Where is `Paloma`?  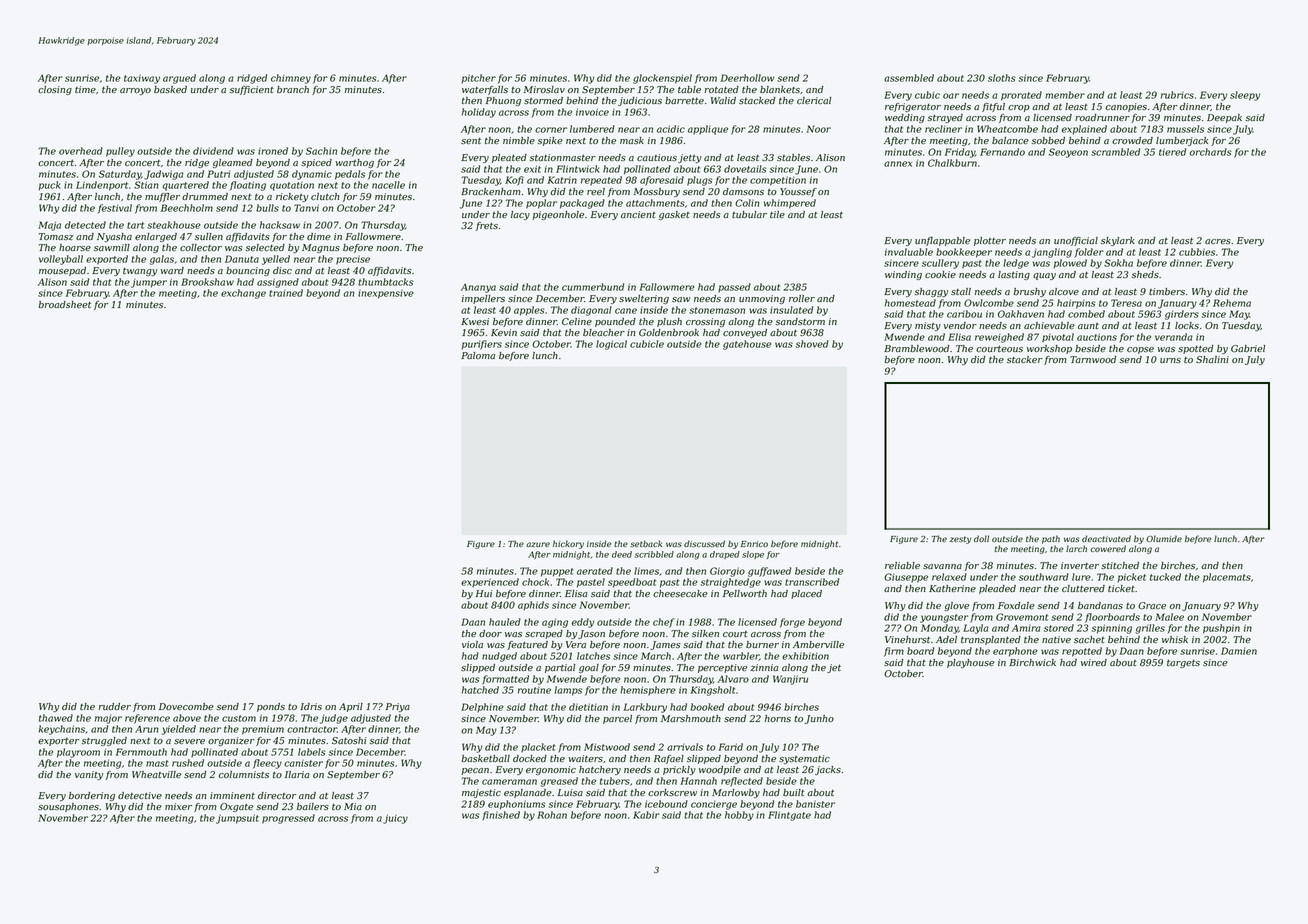
Paloma is located at coordinates (478, 355).
